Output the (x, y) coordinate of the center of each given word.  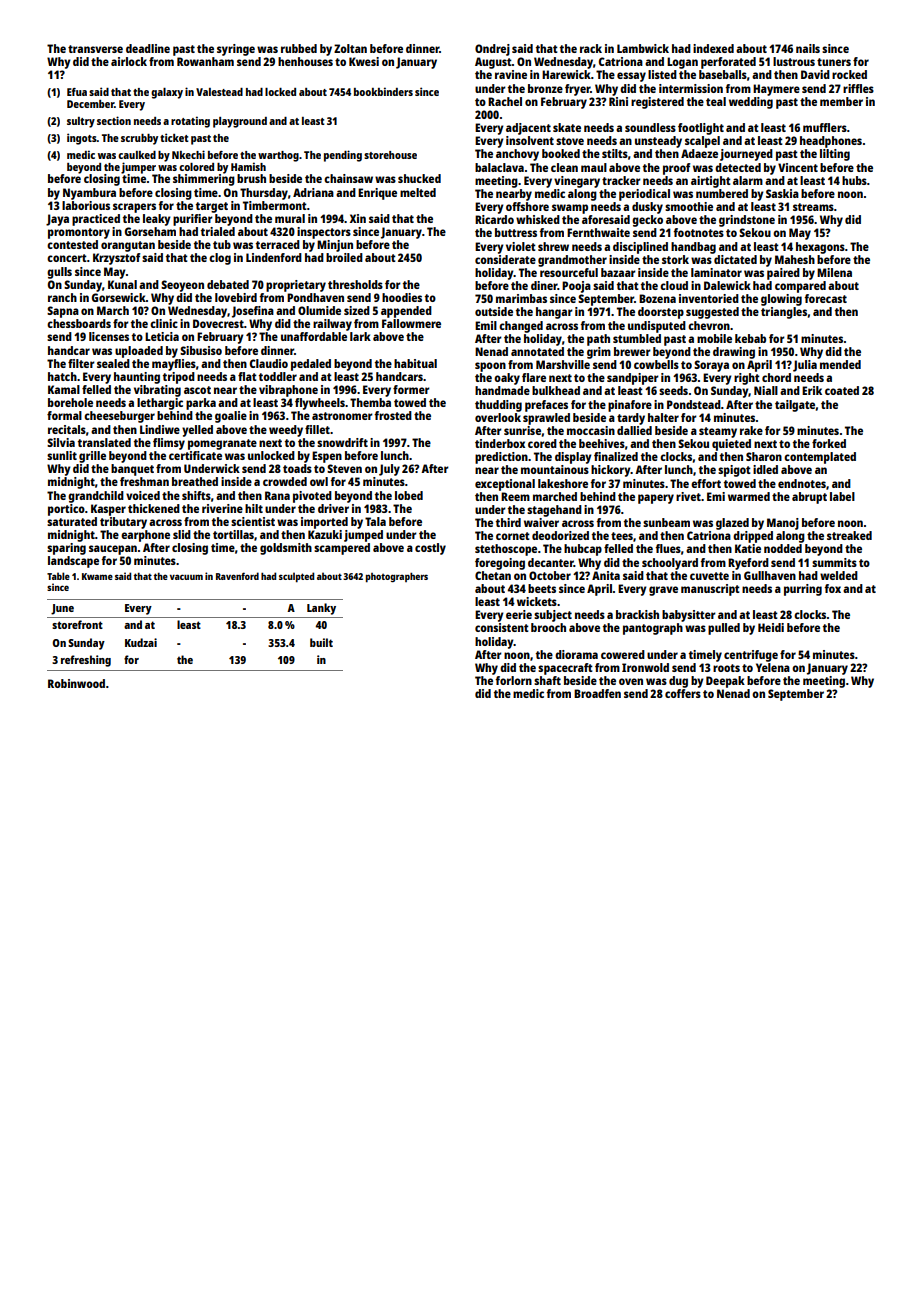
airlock (129, 61)
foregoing (500, 564)
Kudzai (141, 642)
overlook (498, 417)
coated (842, 390)
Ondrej (492, 50)
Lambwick (643, 48)
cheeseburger (119, 417)
